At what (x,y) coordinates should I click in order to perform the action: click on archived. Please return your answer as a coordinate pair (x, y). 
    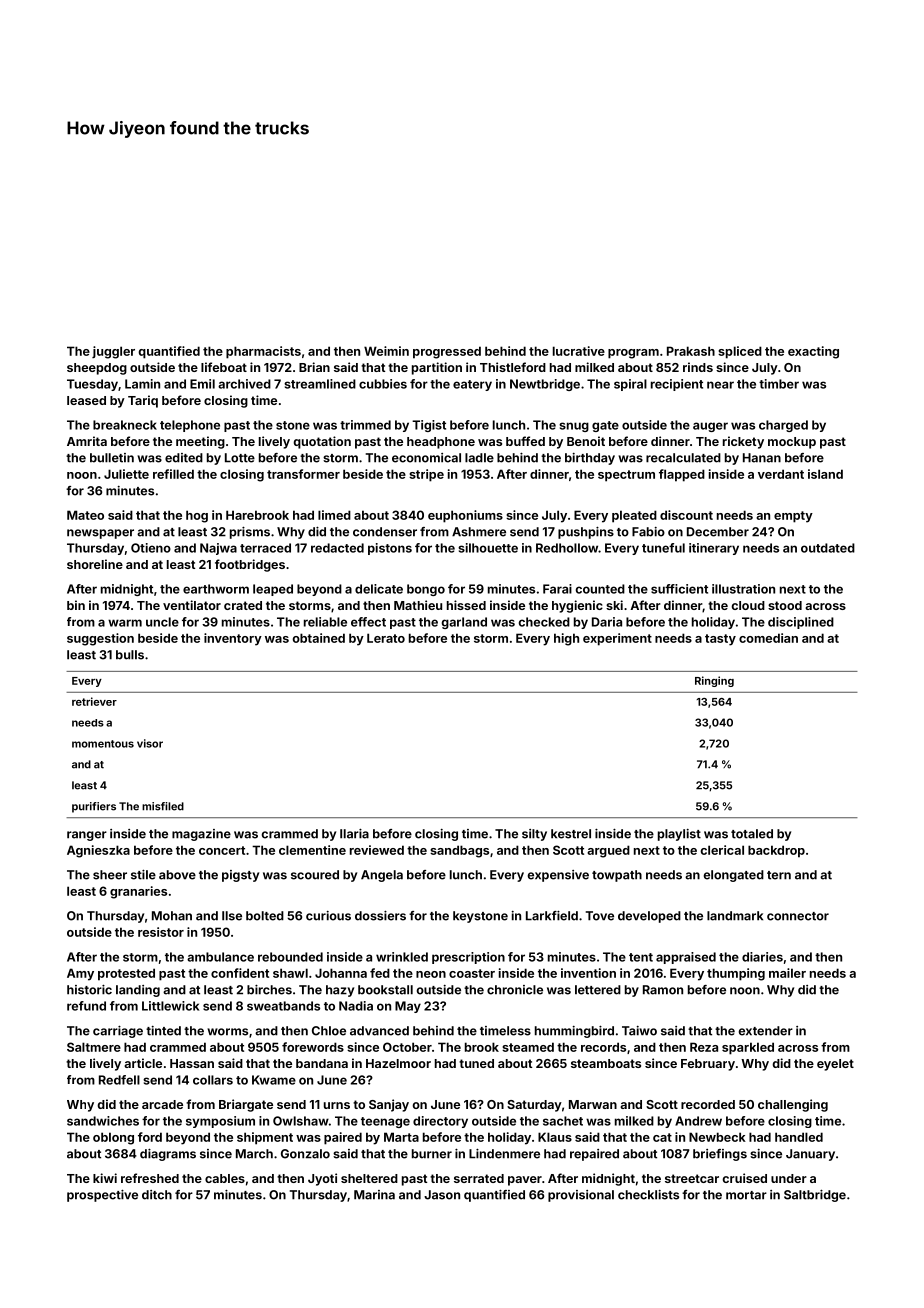
    Looking at the image, I should click on (244, 384).
